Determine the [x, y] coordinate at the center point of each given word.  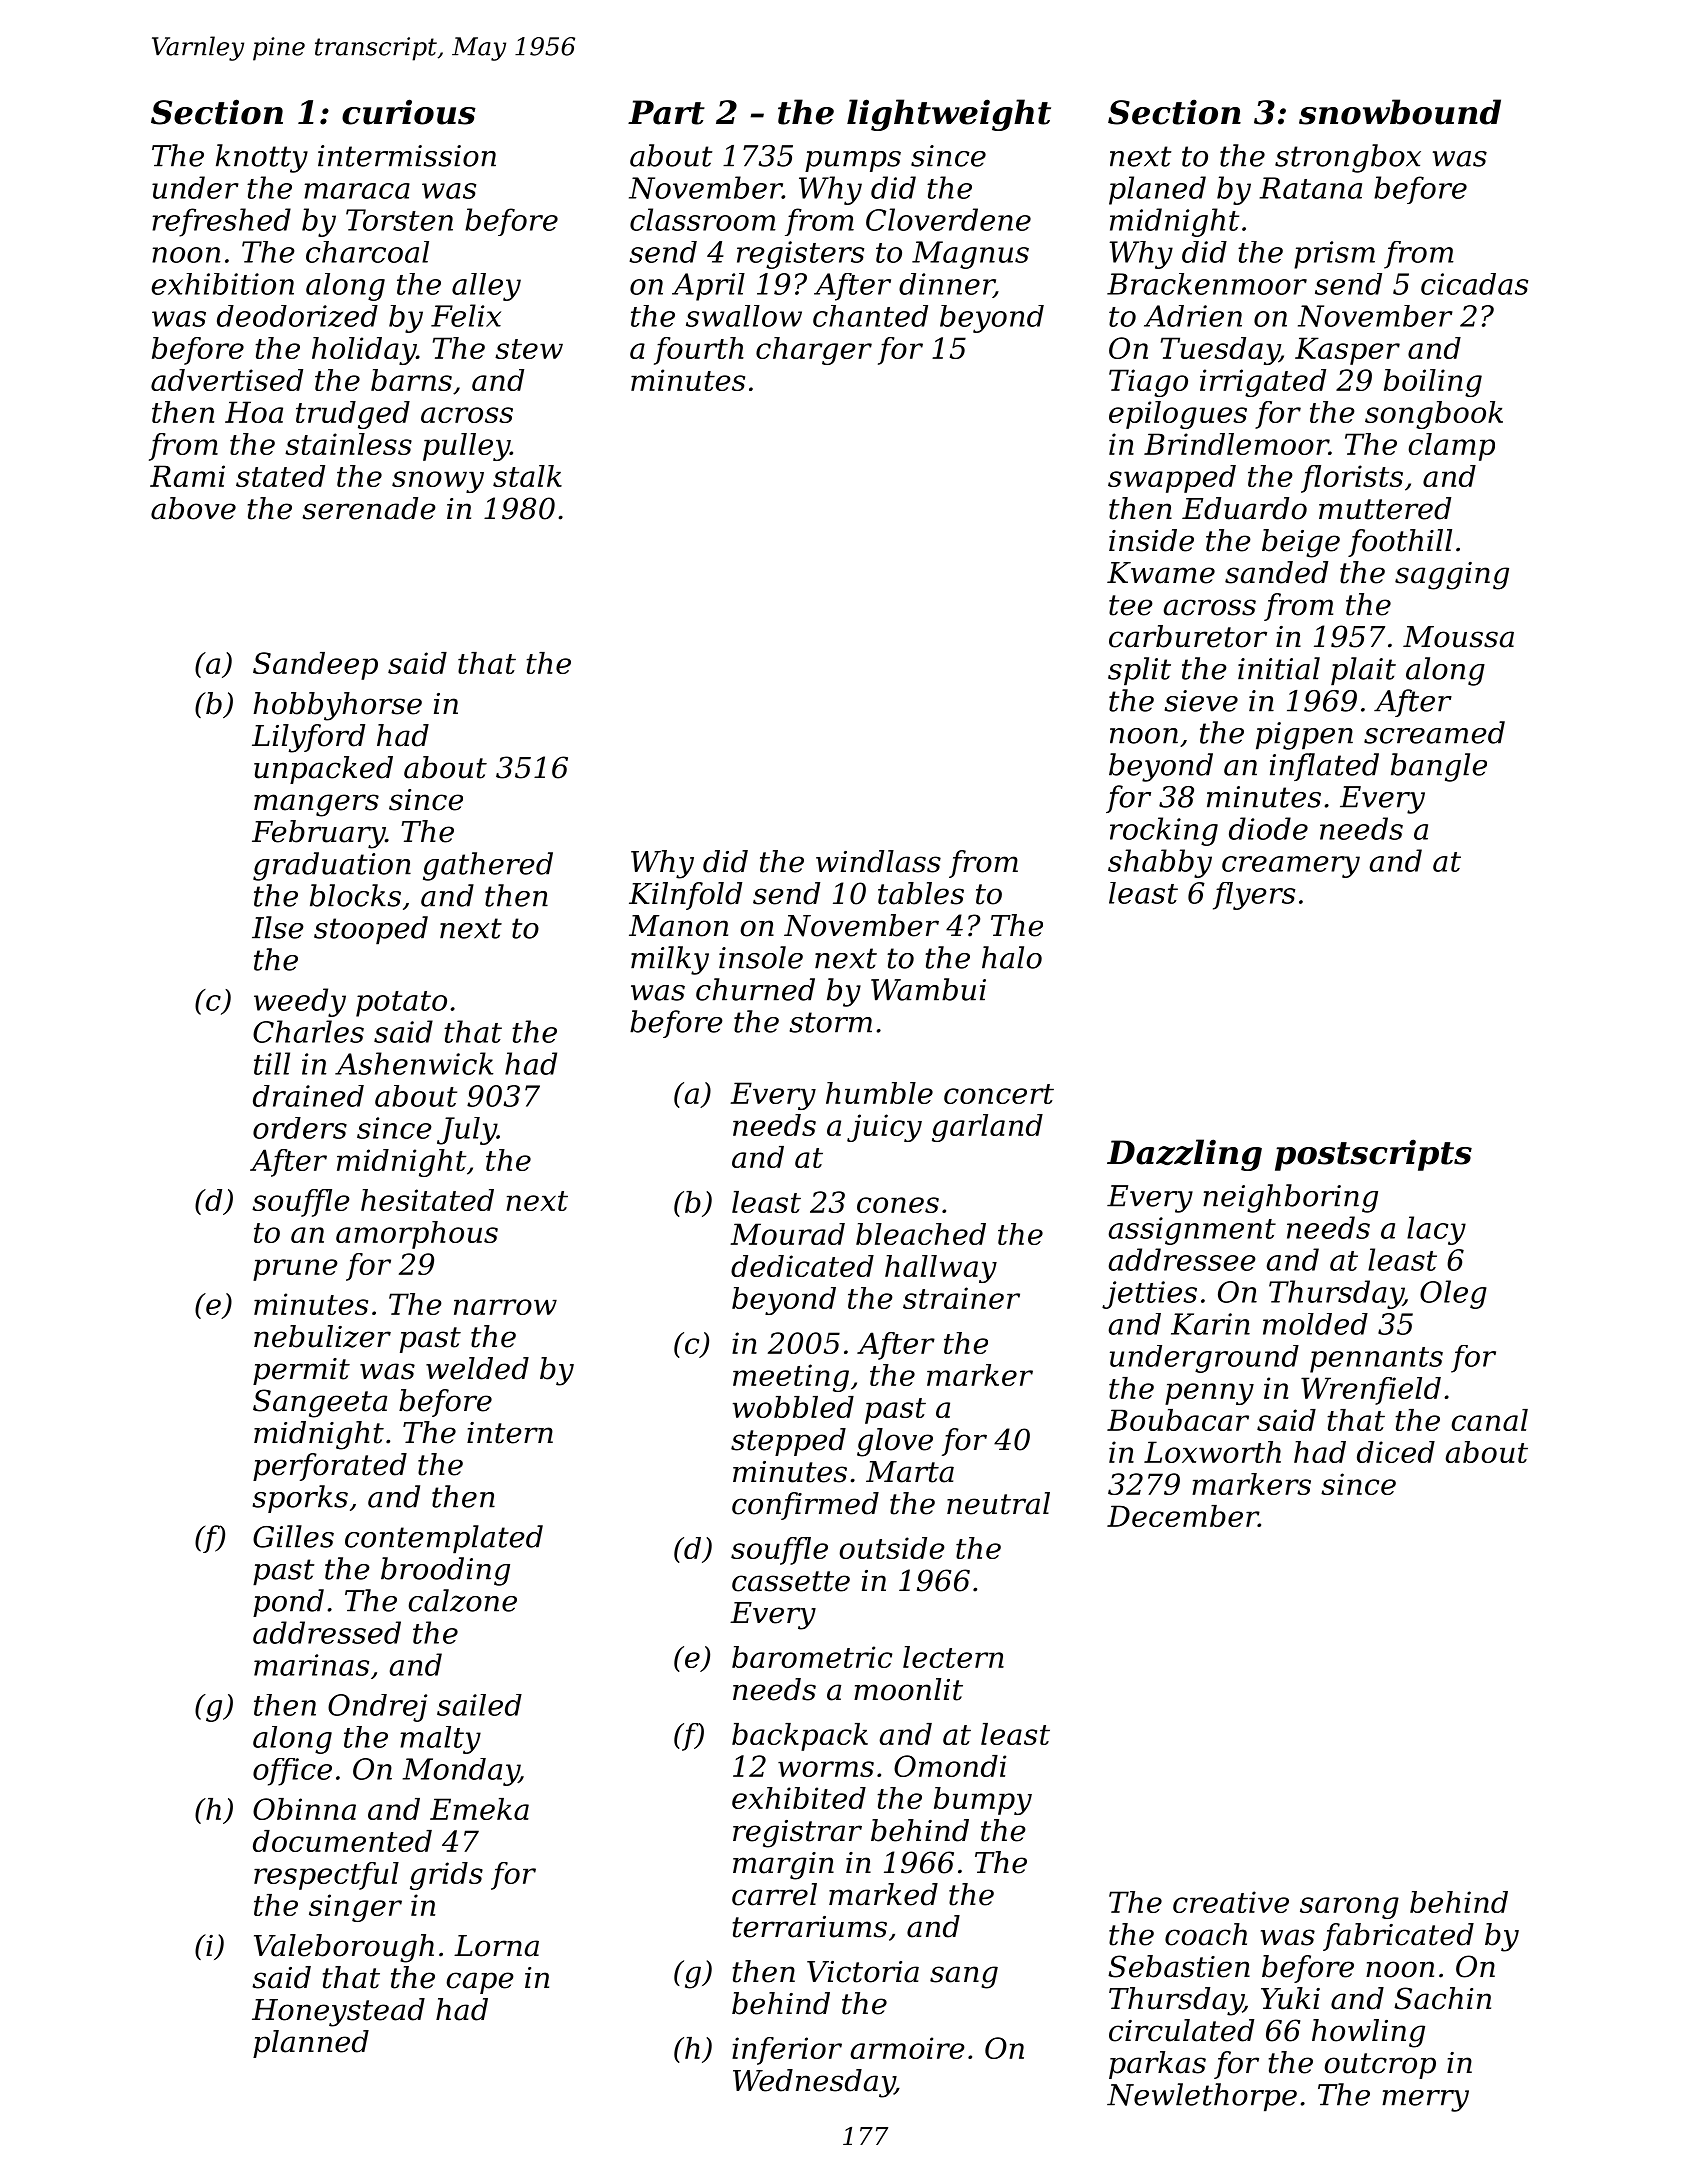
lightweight [949, 115]
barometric [812, 1657]
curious [409, 112]
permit [301, 1371]
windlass [878, 861]
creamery [1291, 867]
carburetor [1188, 636]
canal [1490, 1420]
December [1183, 1516]
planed [1157, 190]
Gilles [293, 1536]
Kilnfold [685, 896]
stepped [788, 1442]
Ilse [278, 927]
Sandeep [315, 666]
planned [311, 2044]
